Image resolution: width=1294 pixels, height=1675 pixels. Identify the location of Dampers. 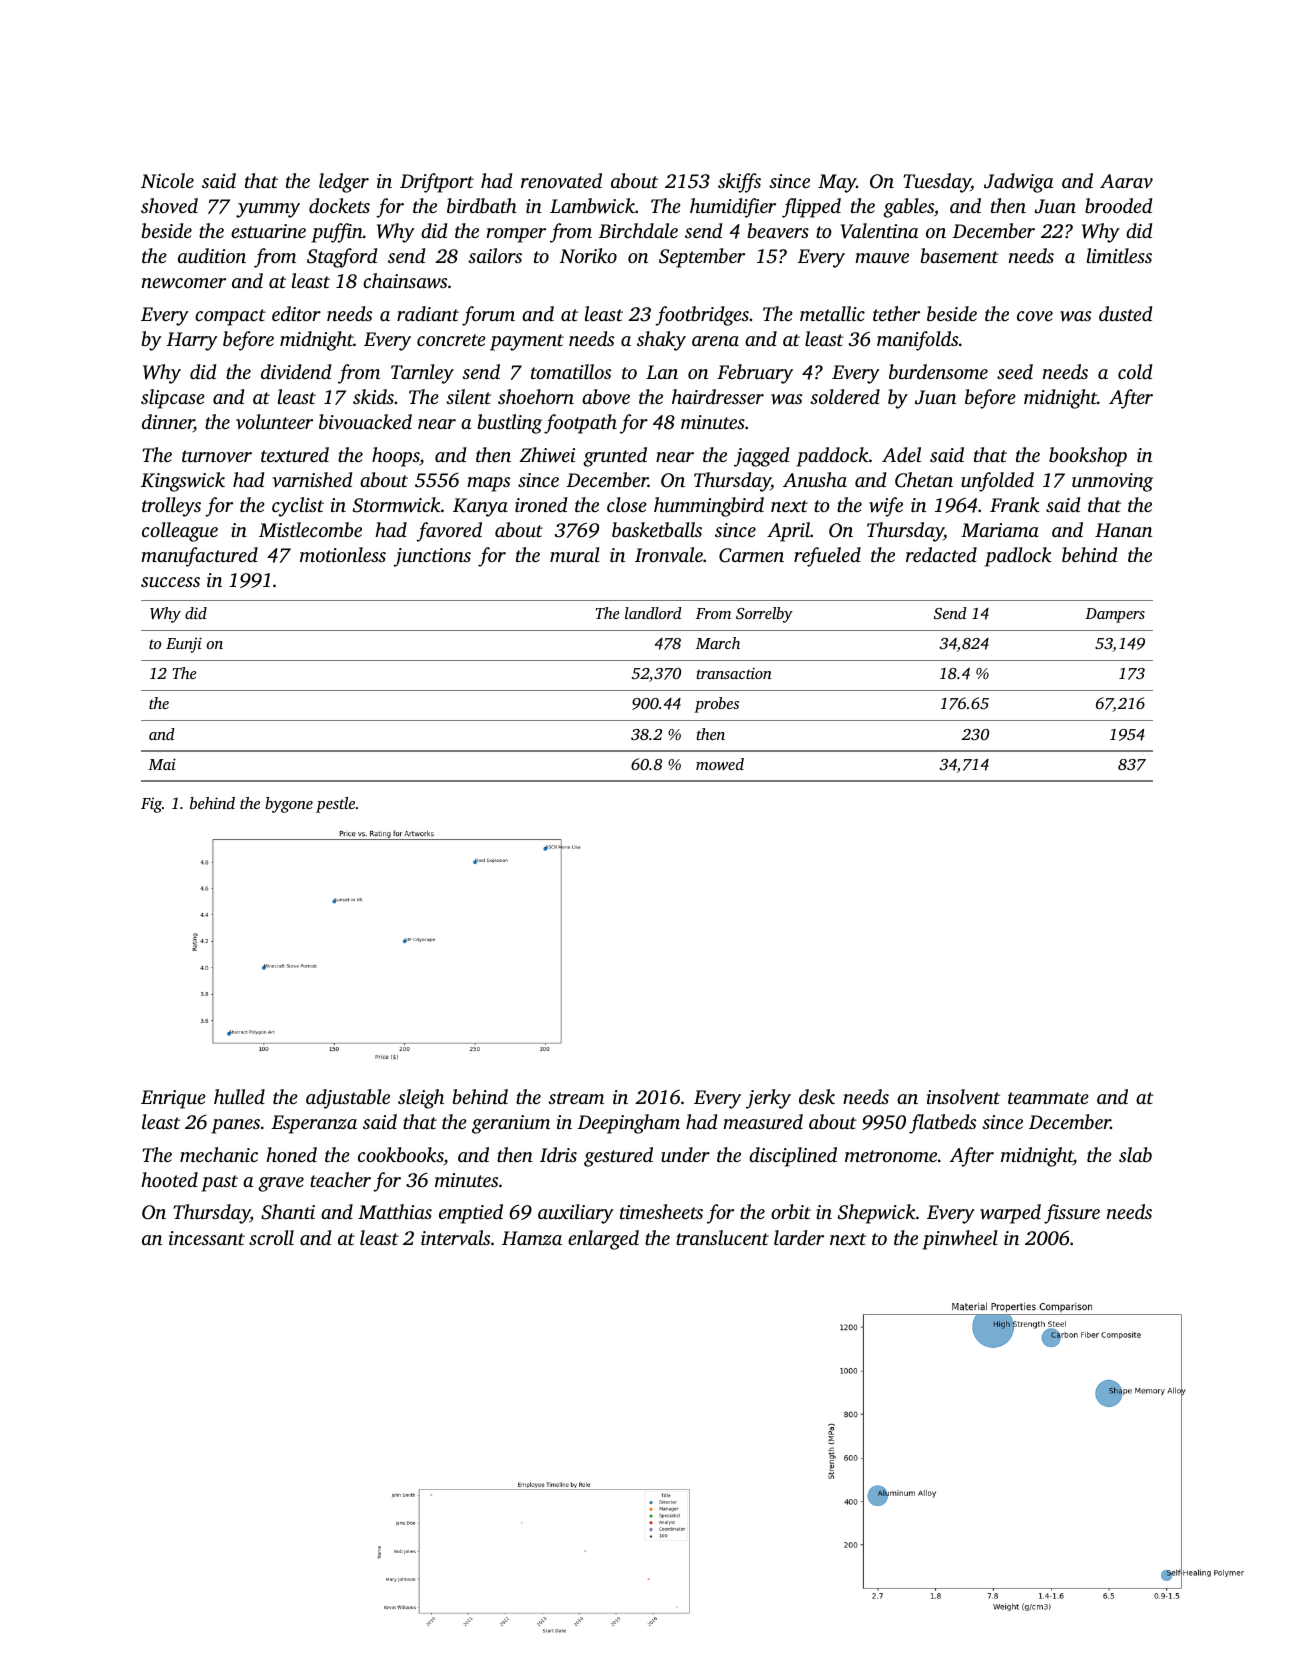
(1115, 615).
